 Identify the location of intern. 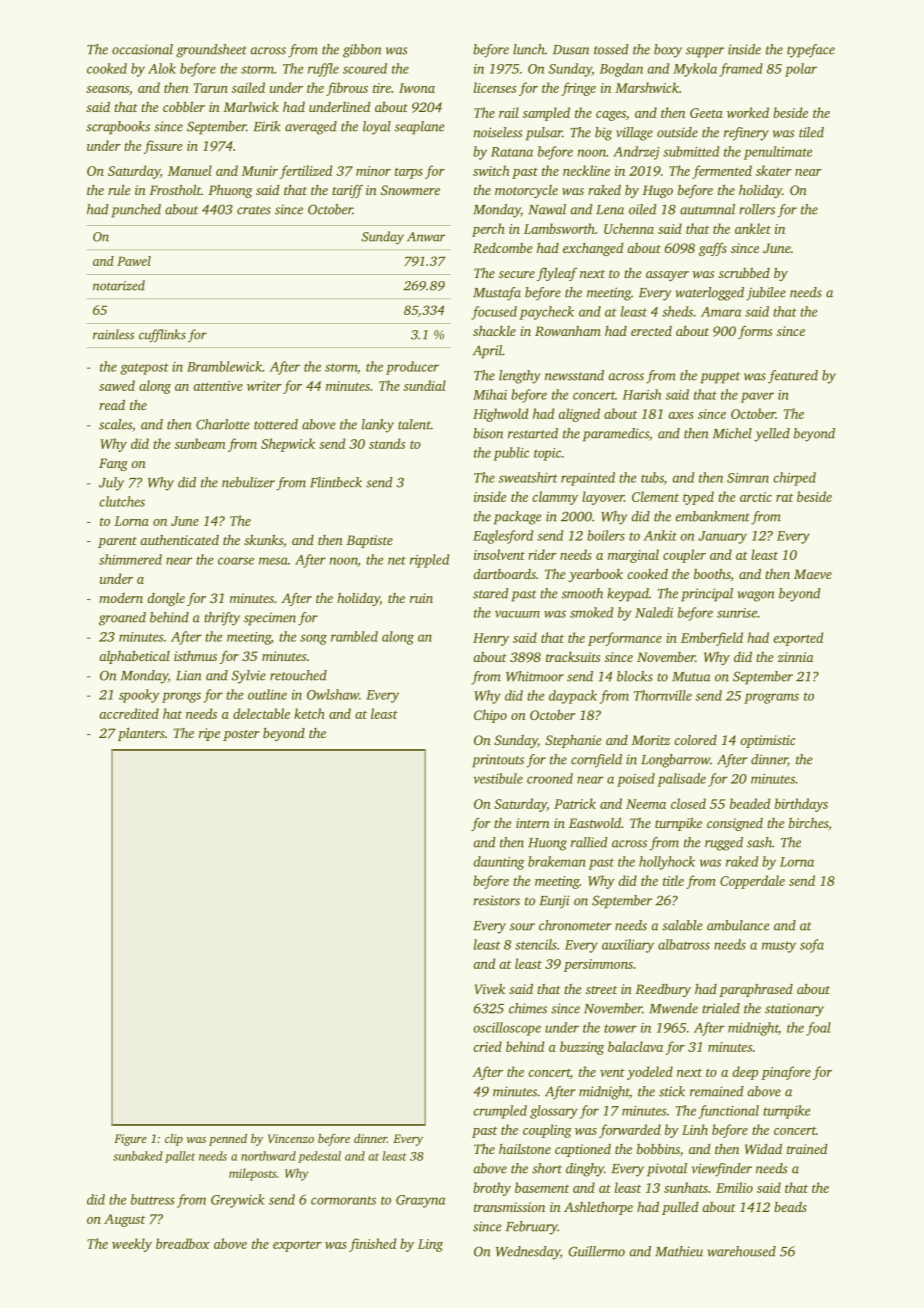
(533, 823).
